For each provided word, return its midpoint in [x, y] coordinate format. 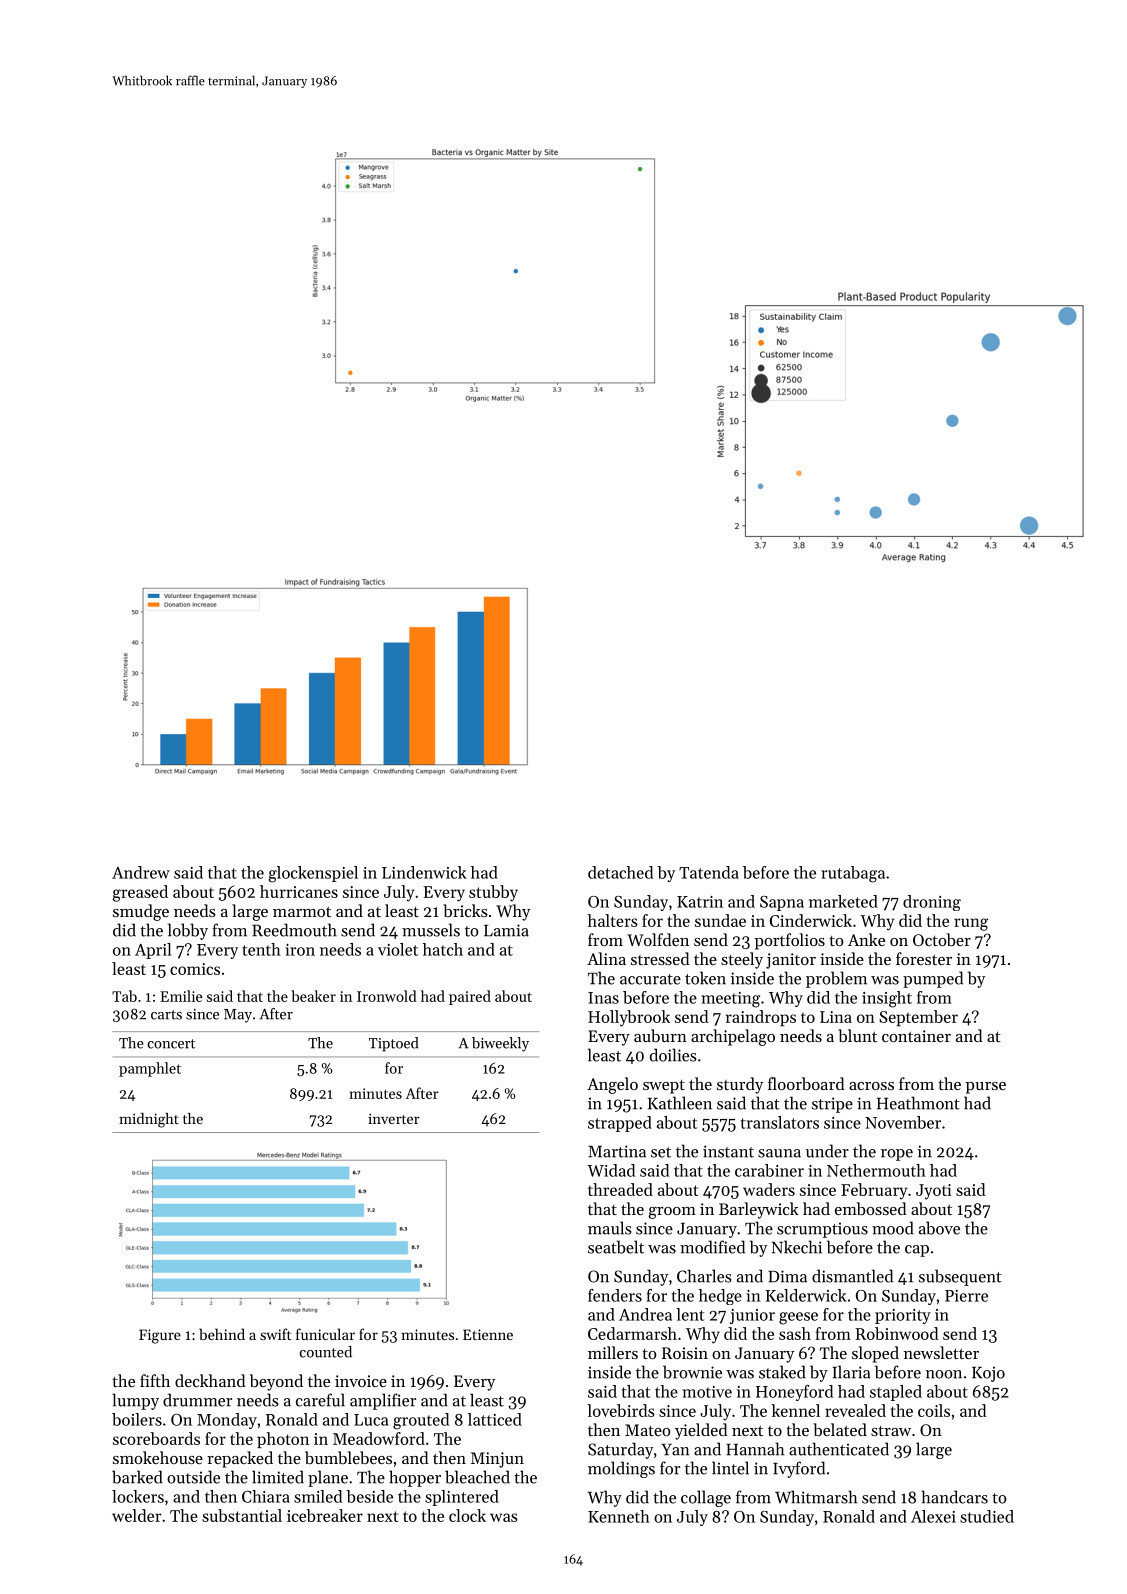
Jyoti [934, 1192]
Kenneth [619, 1516]
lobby [188, 931]
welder [137, 1515]
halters [613, 920]
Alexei [933, 1516]
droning [932, 903]
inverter [394, 1118]
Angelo [612, 1085]
